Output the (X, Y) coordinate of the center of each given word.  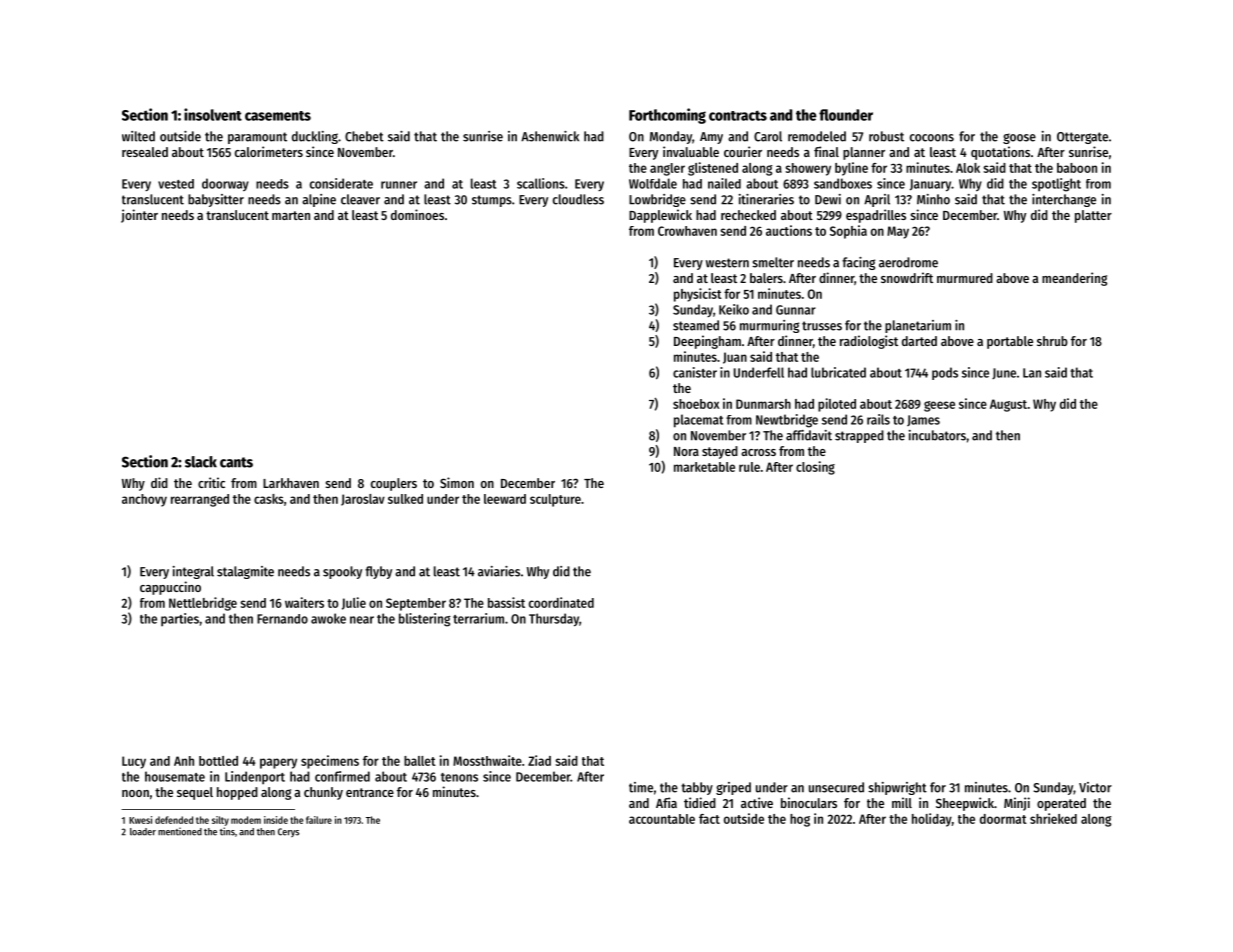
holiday (932, 820)
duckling (315, 137)
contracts (738, 115)
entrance (370, 792)
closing (815, 468)
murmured (965, 278)
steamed (696, 325)
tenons (459, 777)
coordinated (561, 602)
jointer (139, 216)
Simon (457, 482)
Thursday (554, 620)
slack (201, 462)
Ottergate (1082, 138)
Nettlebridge (203, 604)
